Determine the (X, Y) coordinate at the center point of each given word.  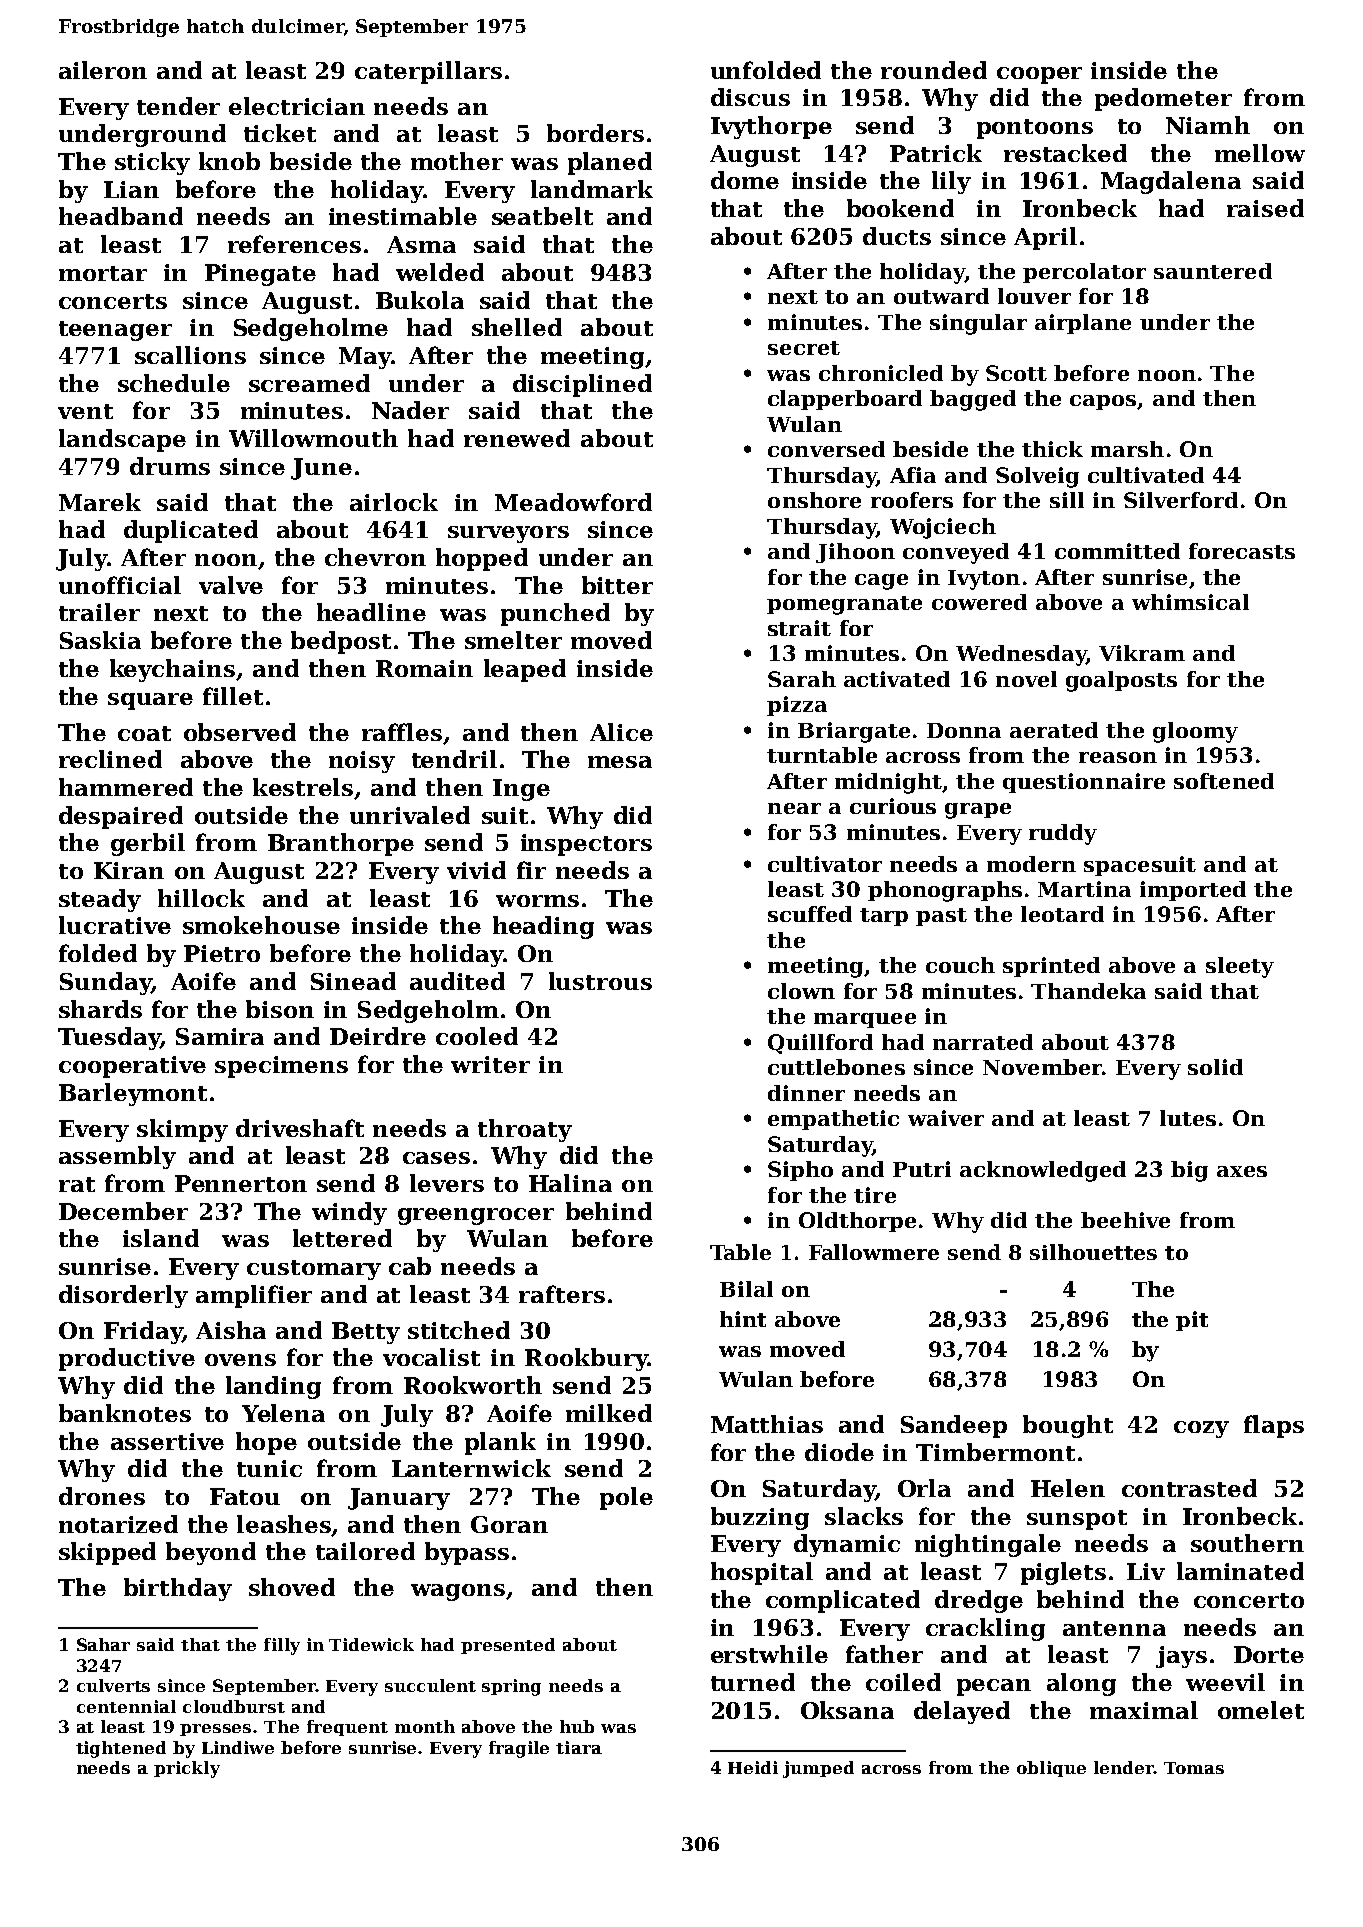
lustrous (600, 981)
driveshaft (300, 1128)
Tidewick (371, 1644)
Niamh (1208, 125)
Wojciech (943, 528)
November (1042, 1067)
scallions (190, 355)
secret (804, 348)
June (321, 469)
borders (595, 133)
